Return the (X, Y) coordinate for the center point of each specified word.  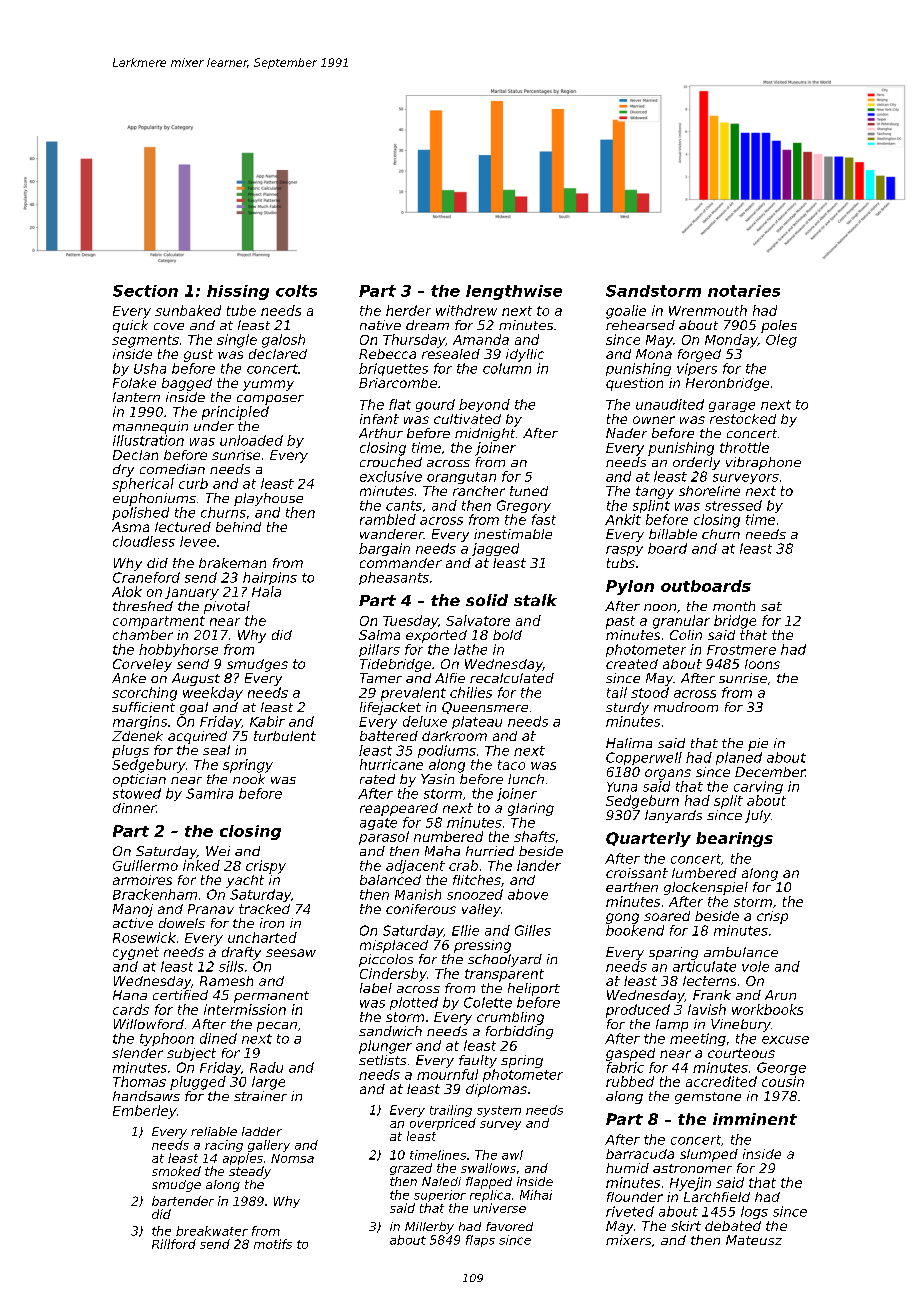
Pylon (630, 587)
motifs (273, 1244)
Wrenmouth (708, 310)
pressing (482, 946)
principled (235, 413)
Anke (129, 678)
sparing (673, 953)
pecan (277, 1027)
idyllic (525, 355)
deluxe (425, 721)
